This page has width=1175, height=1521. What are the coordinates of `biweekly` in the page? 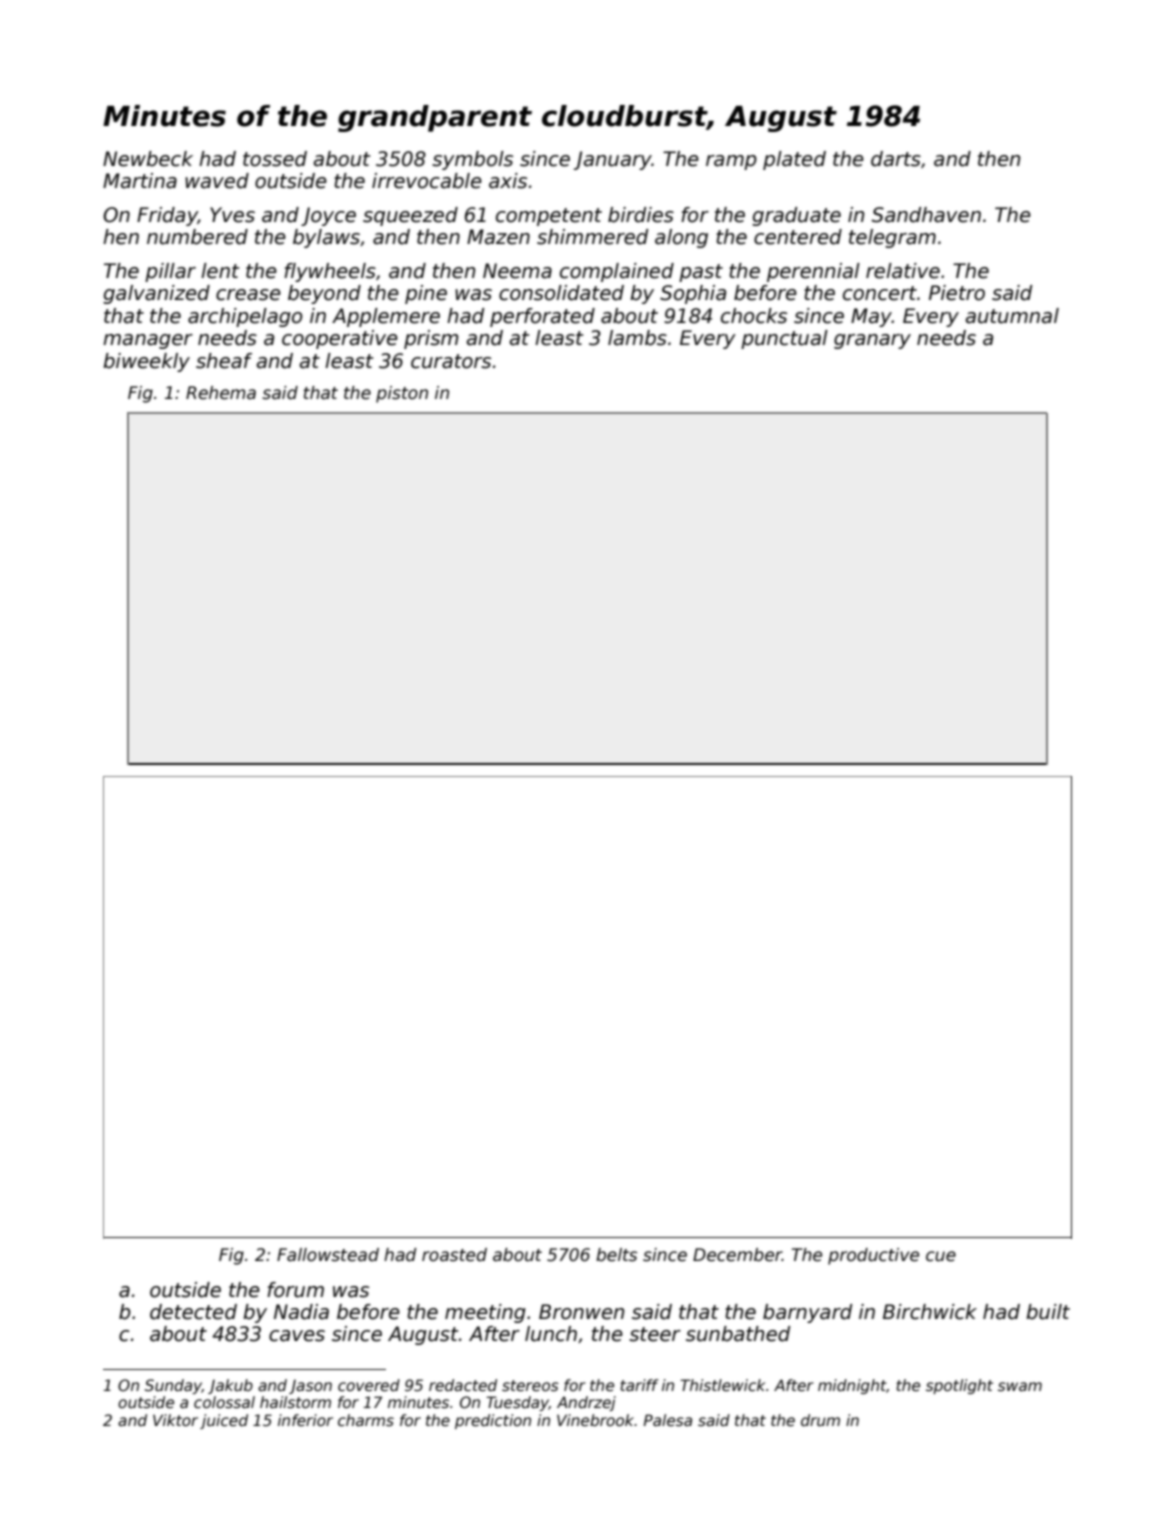 It's located at (146, 362).
